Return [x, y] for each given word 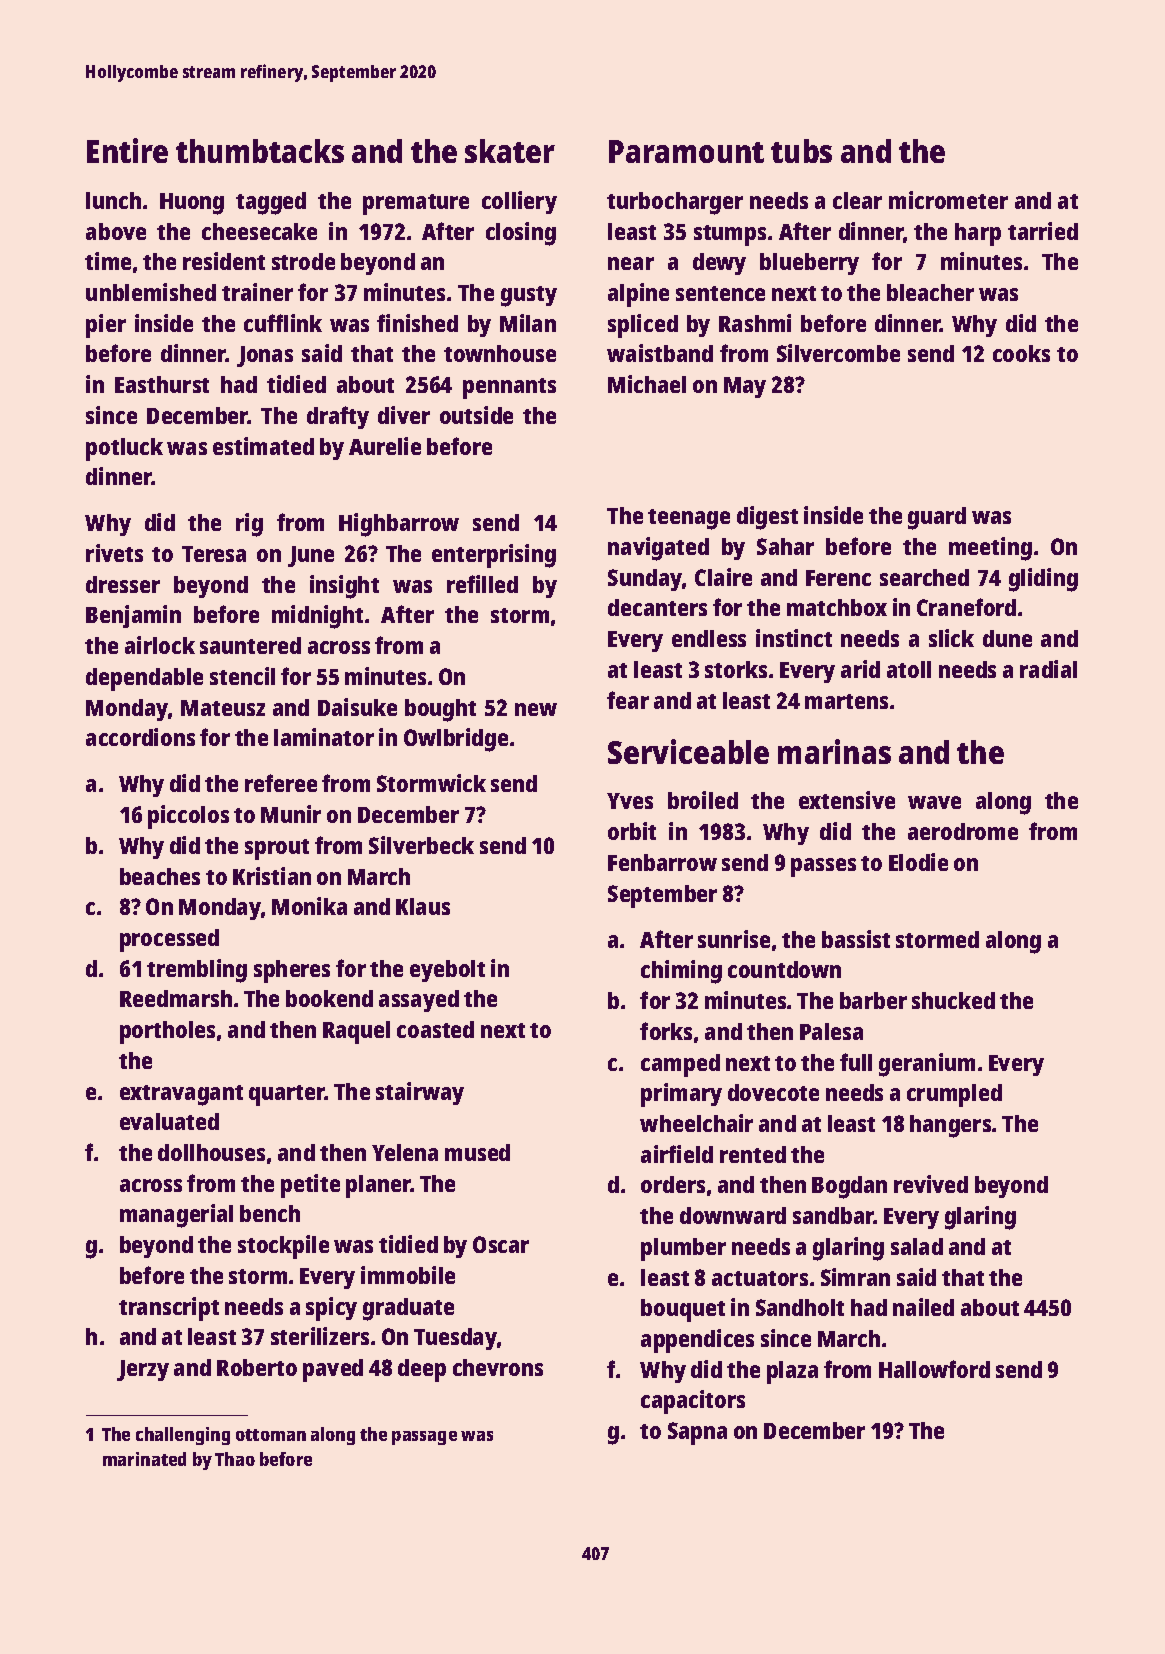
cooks [1021, 353]
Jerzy [143, 1370]
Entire [127, 150]
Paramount [686, 151]
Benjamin [133, 616]
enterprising [494, 556]
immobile [408, 1275]
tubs [801, 151]
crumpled [954, 1095]
